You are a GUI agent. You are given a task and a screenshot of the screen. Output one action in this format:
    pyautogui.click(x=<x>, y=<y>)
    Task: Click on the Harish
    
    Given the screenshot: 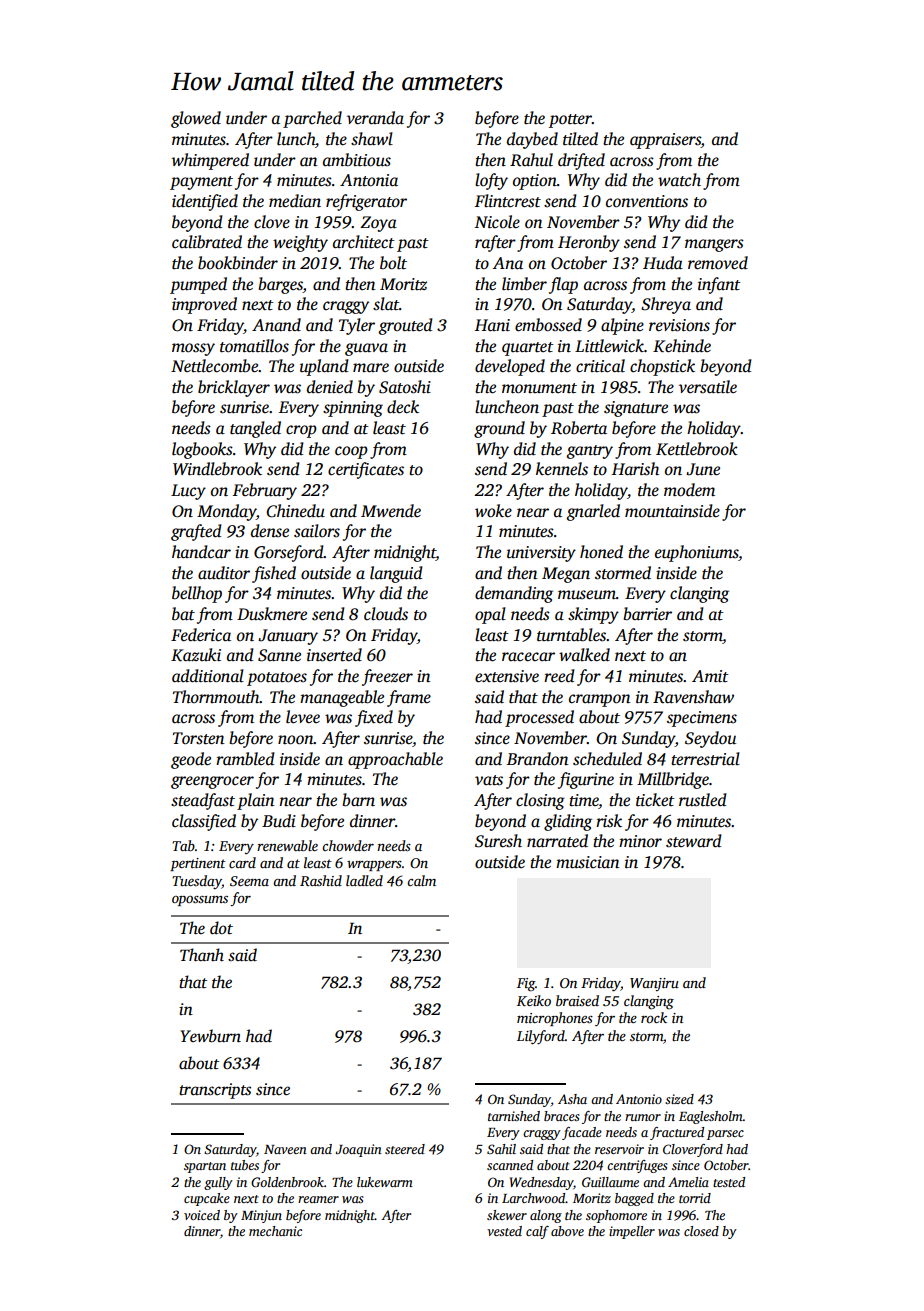 What is the action you would take?
    pyautogui.click(x=635, y=469)
